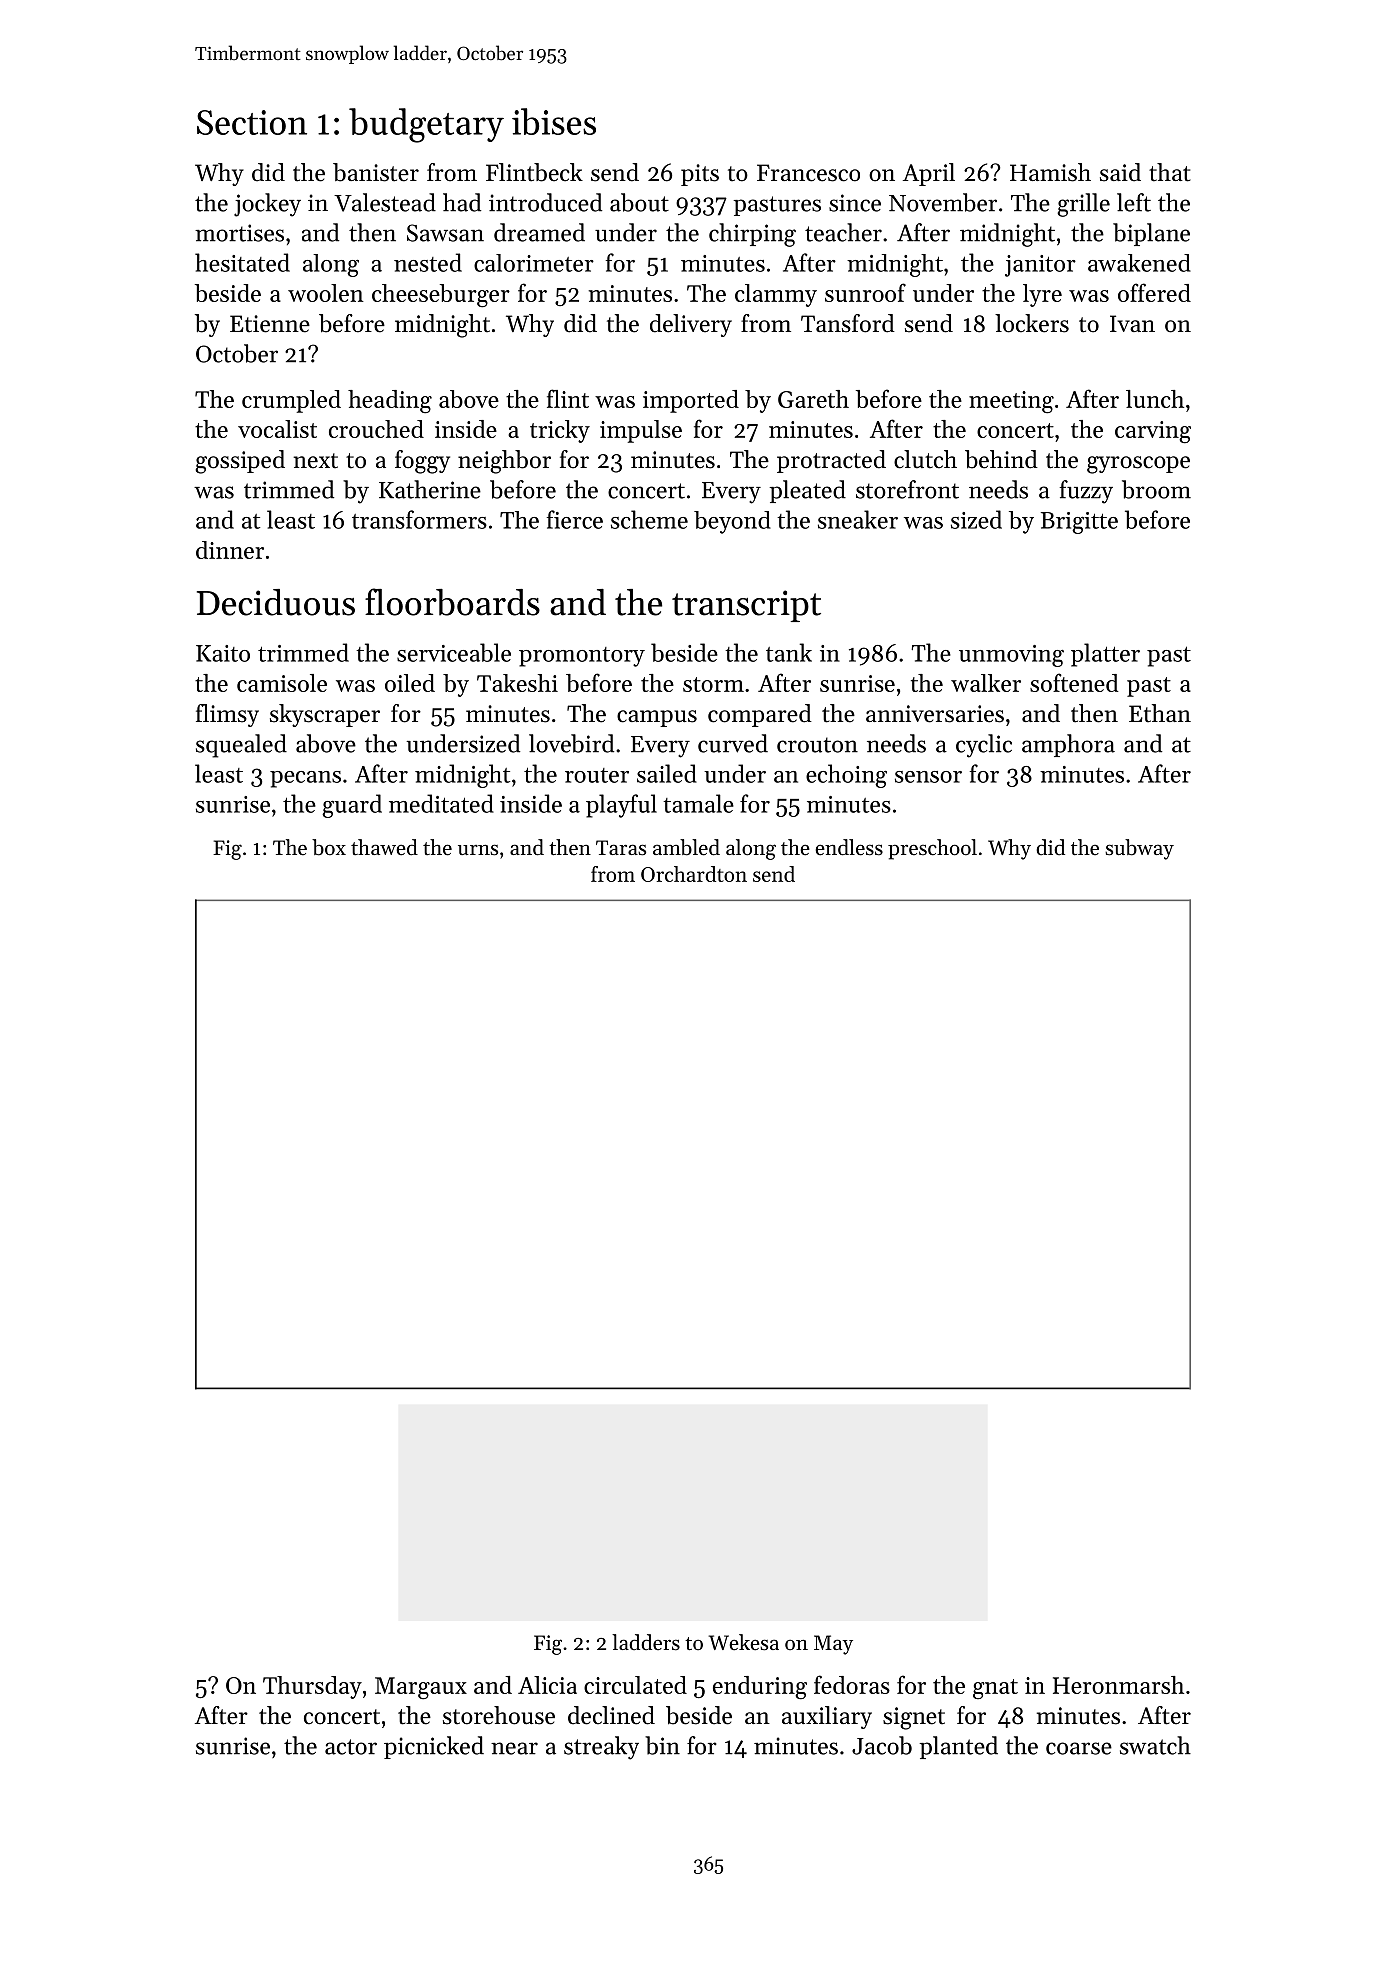  Describe the element at coordinates (582, 657) in the page. I see `promontory` at that location.
